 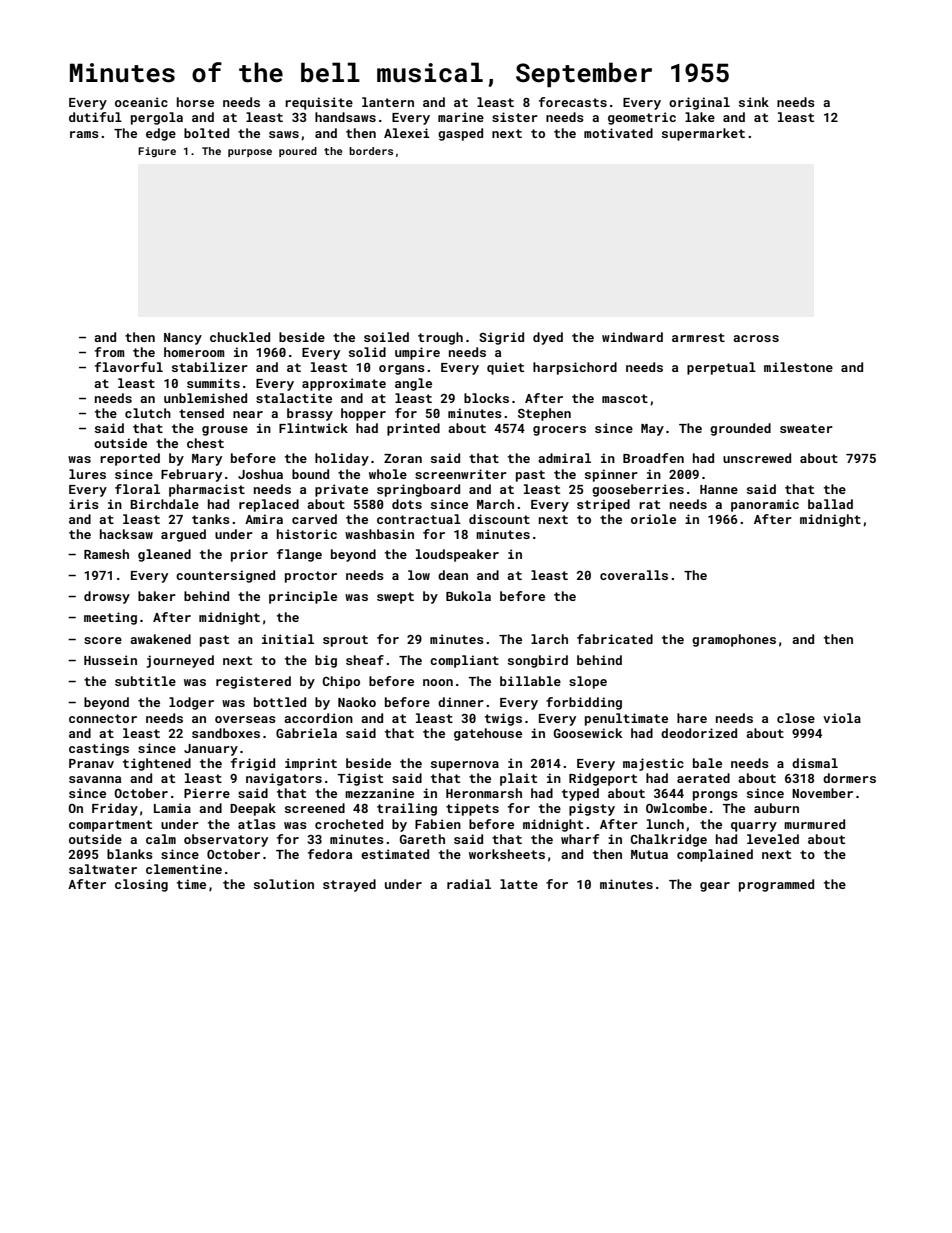 What do you see at coordinates (776, 885) in the image?
I see `programmed` at bounding box center [776, 885].
